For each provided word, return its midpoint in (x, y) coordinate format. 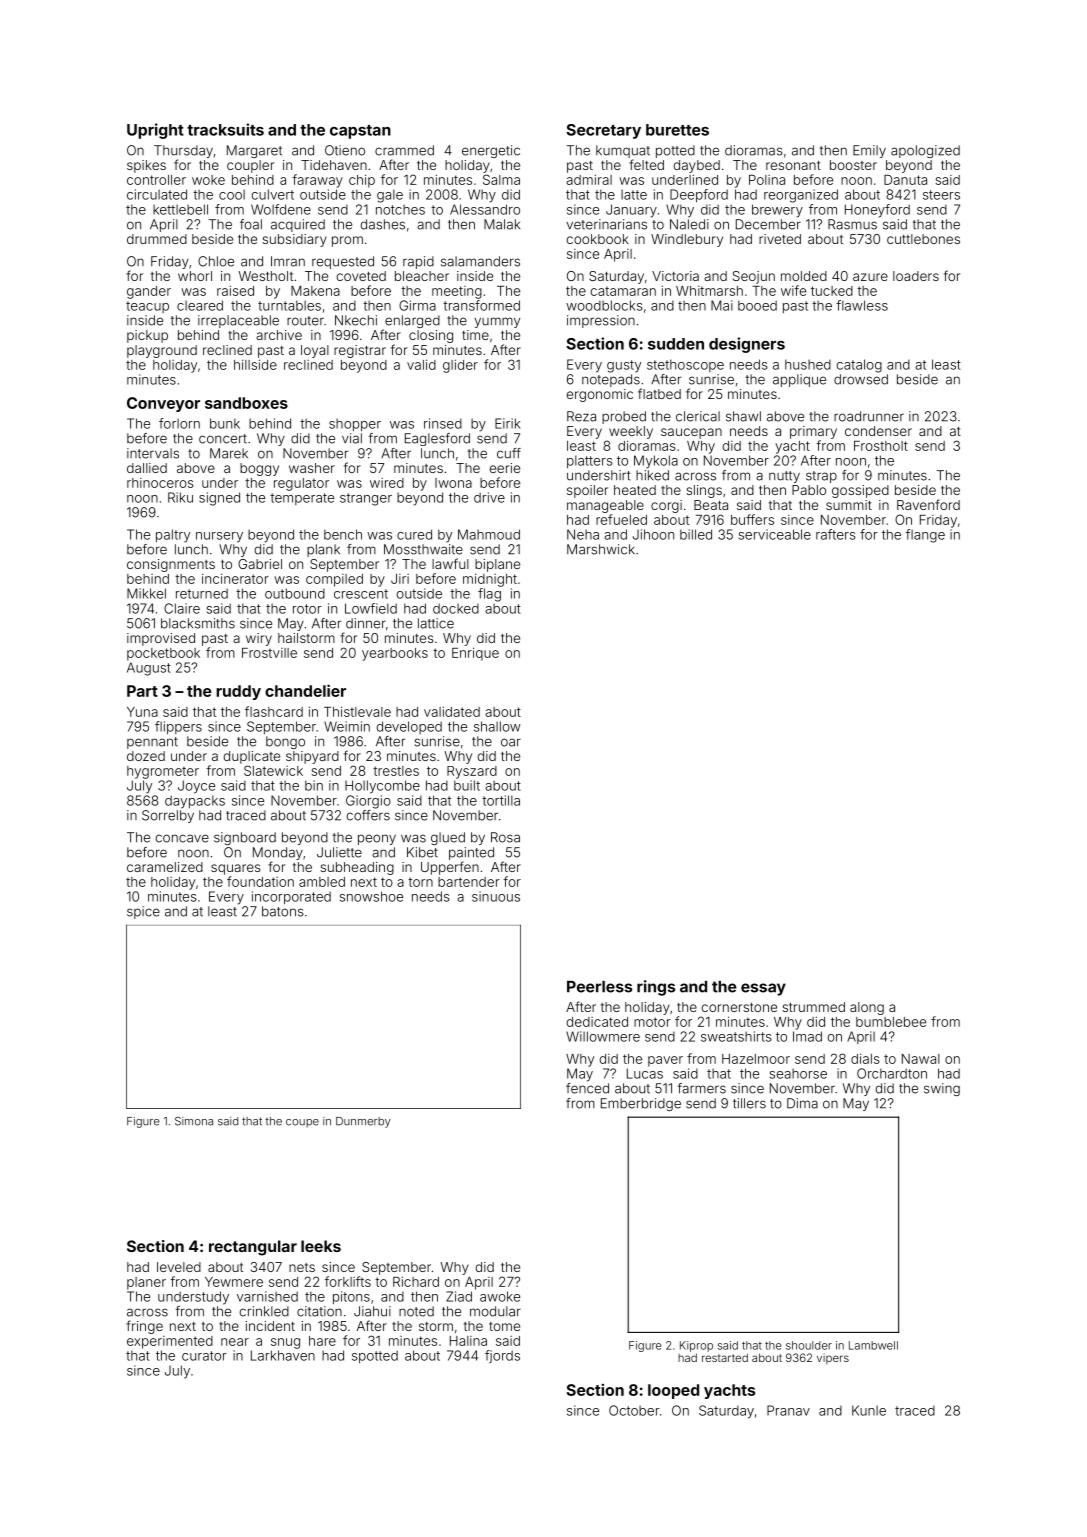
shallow (497, 726)
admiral (589, 179)
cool (232, 195)
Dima (802, 1103)
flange (925, 536)
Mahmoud (489, 534)
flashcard (274, 711)
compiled (334, 580)
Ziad (459, 1296)
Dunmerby (363, 1122)
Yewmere (234, 1282)
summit (849, 505)
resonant (793, 165)
